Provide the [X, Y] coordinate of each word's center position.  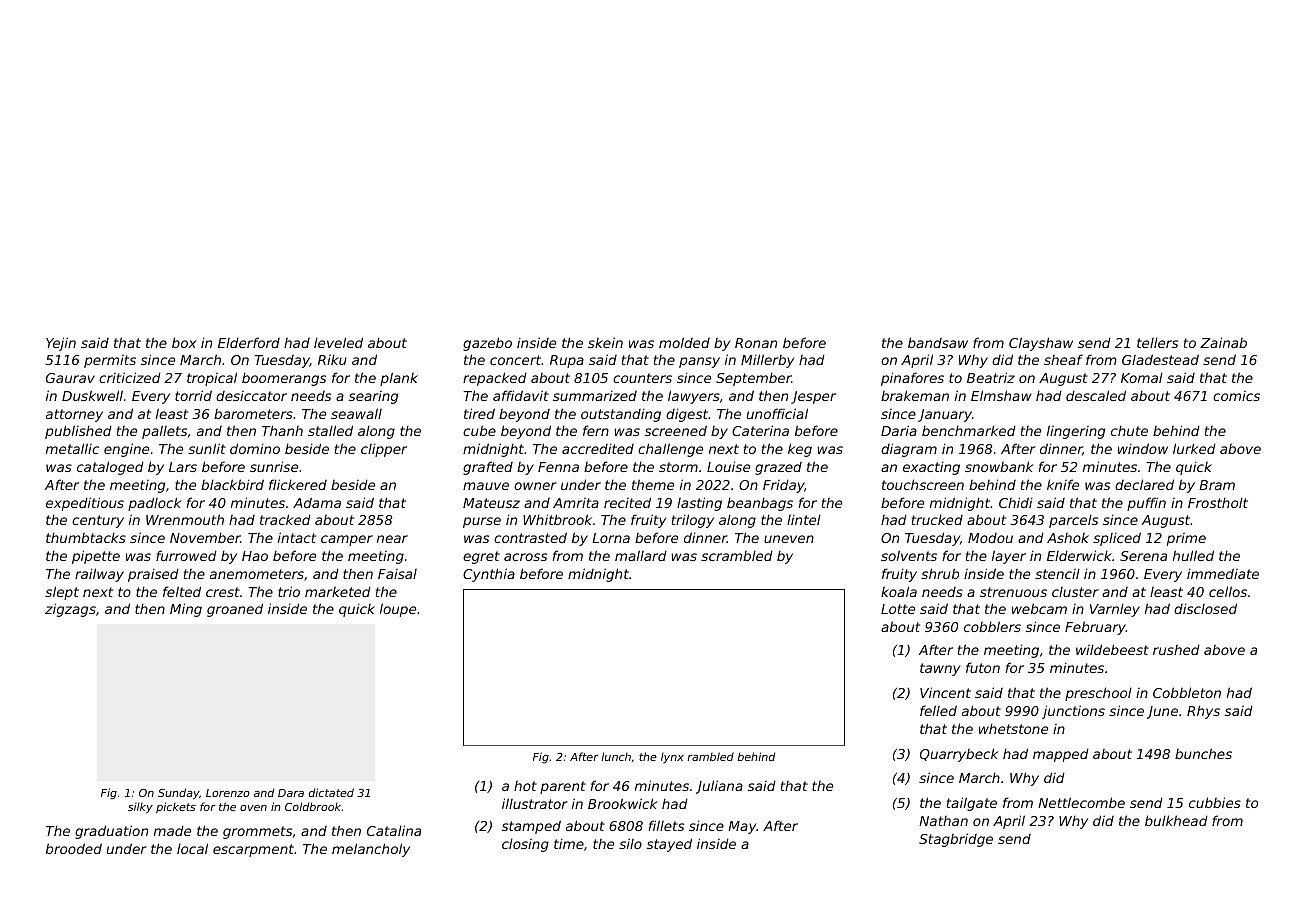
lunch [616, 756]
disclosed [1205, 608]
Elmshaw [1001, 395]
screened [676, 430]
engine [126, 450]
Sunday [178, 794]
